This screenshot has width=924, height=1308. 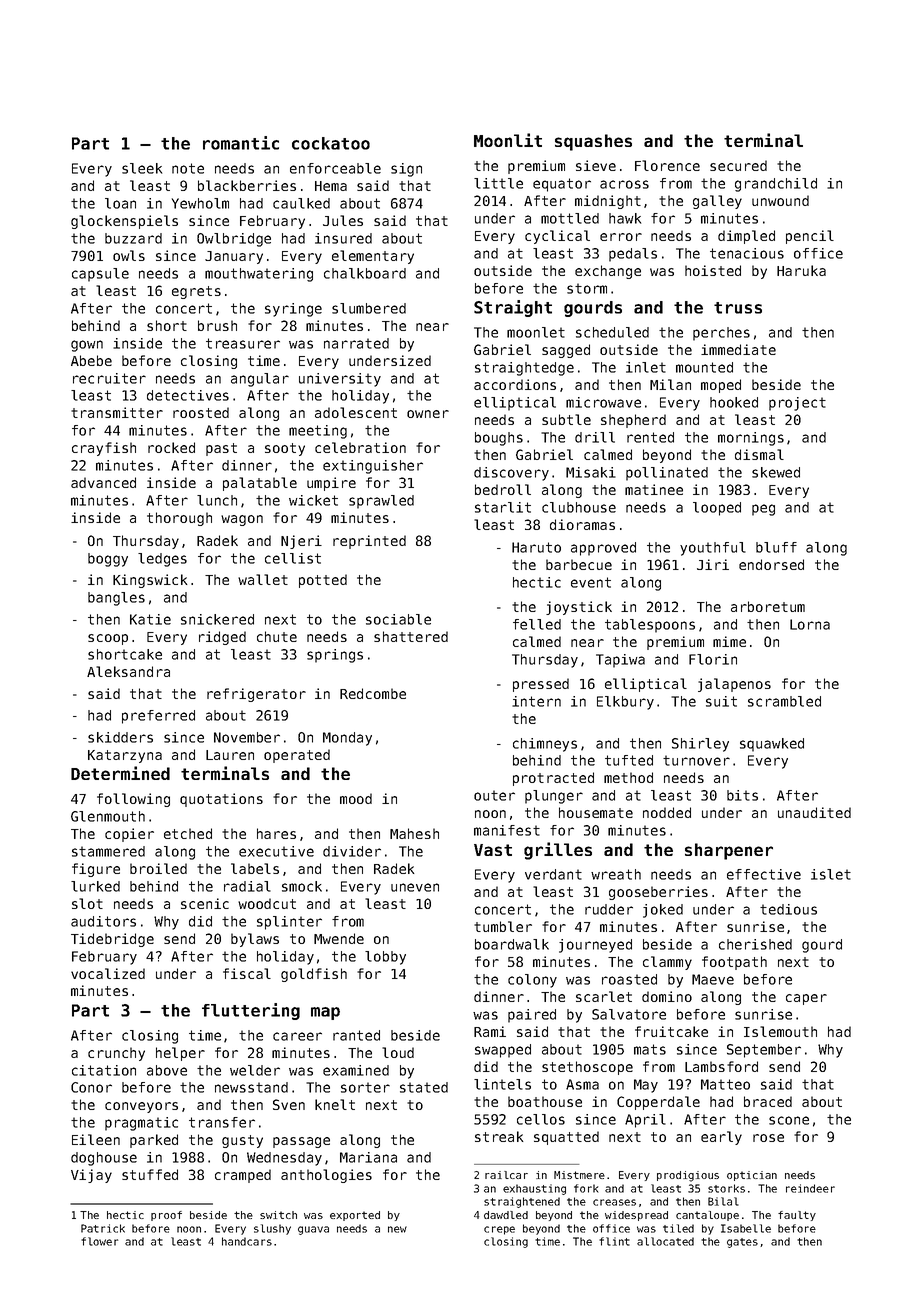 I want to click on Haruto, so click(x=536, y=547).
